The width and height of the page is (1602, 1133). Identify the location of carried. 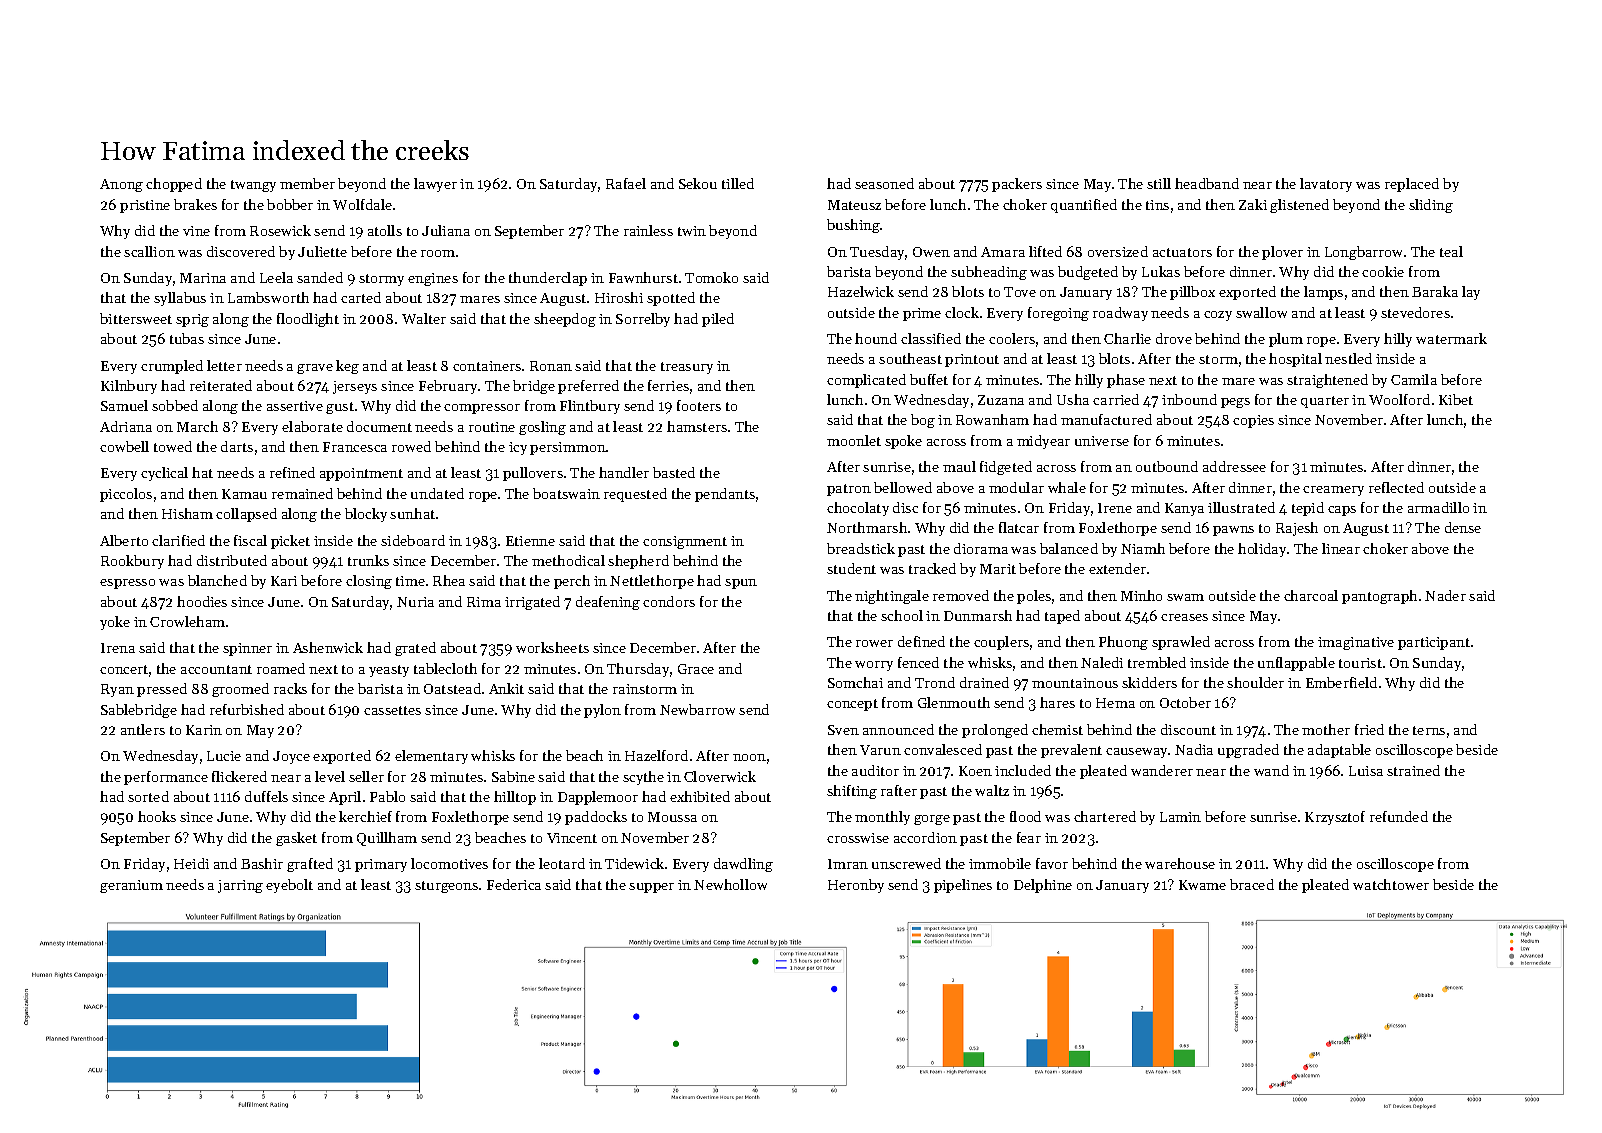
(1116, 399).
